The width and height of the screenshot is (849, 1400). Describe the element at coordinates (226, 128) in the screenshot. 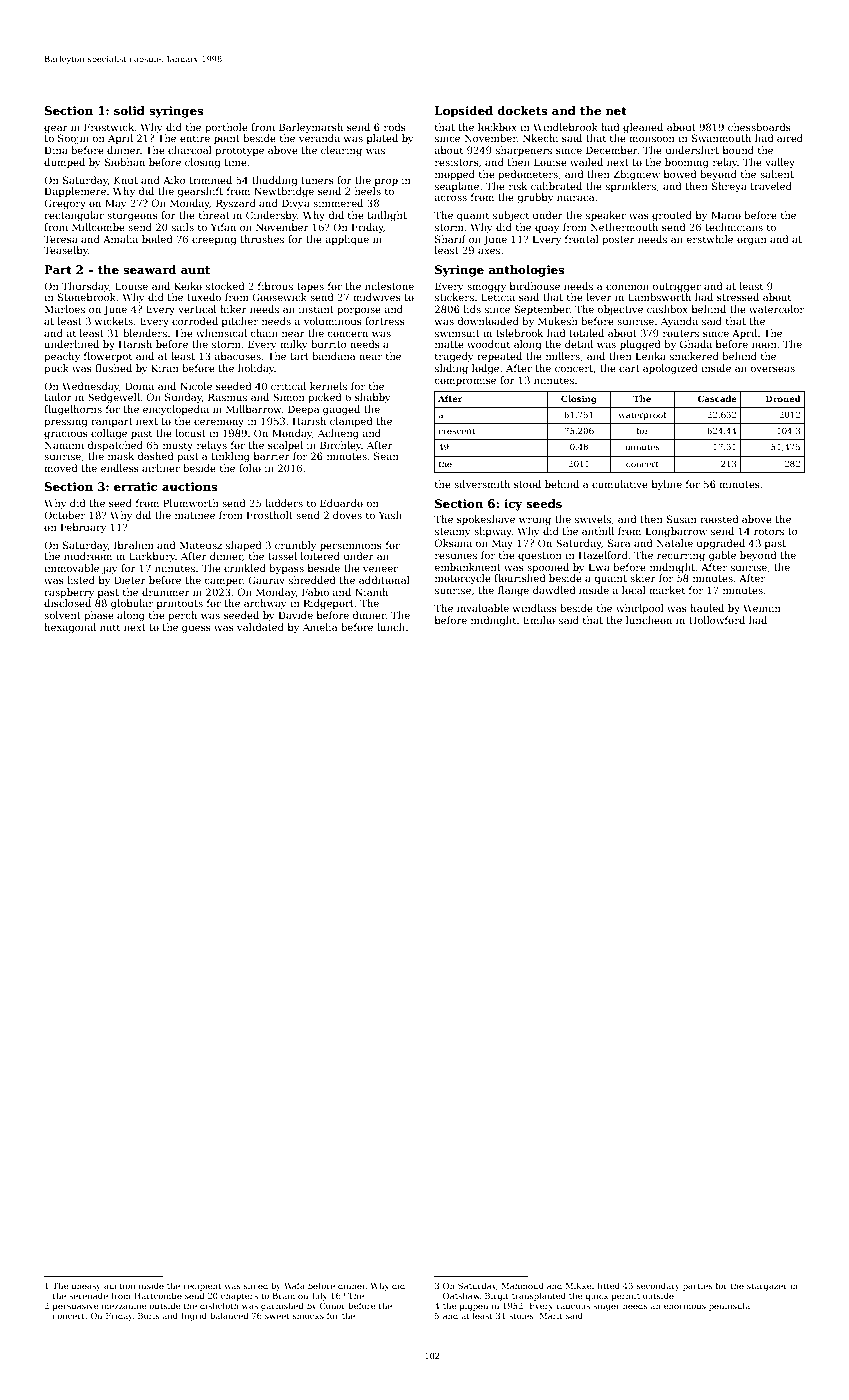

I see `porthole` at that location.
